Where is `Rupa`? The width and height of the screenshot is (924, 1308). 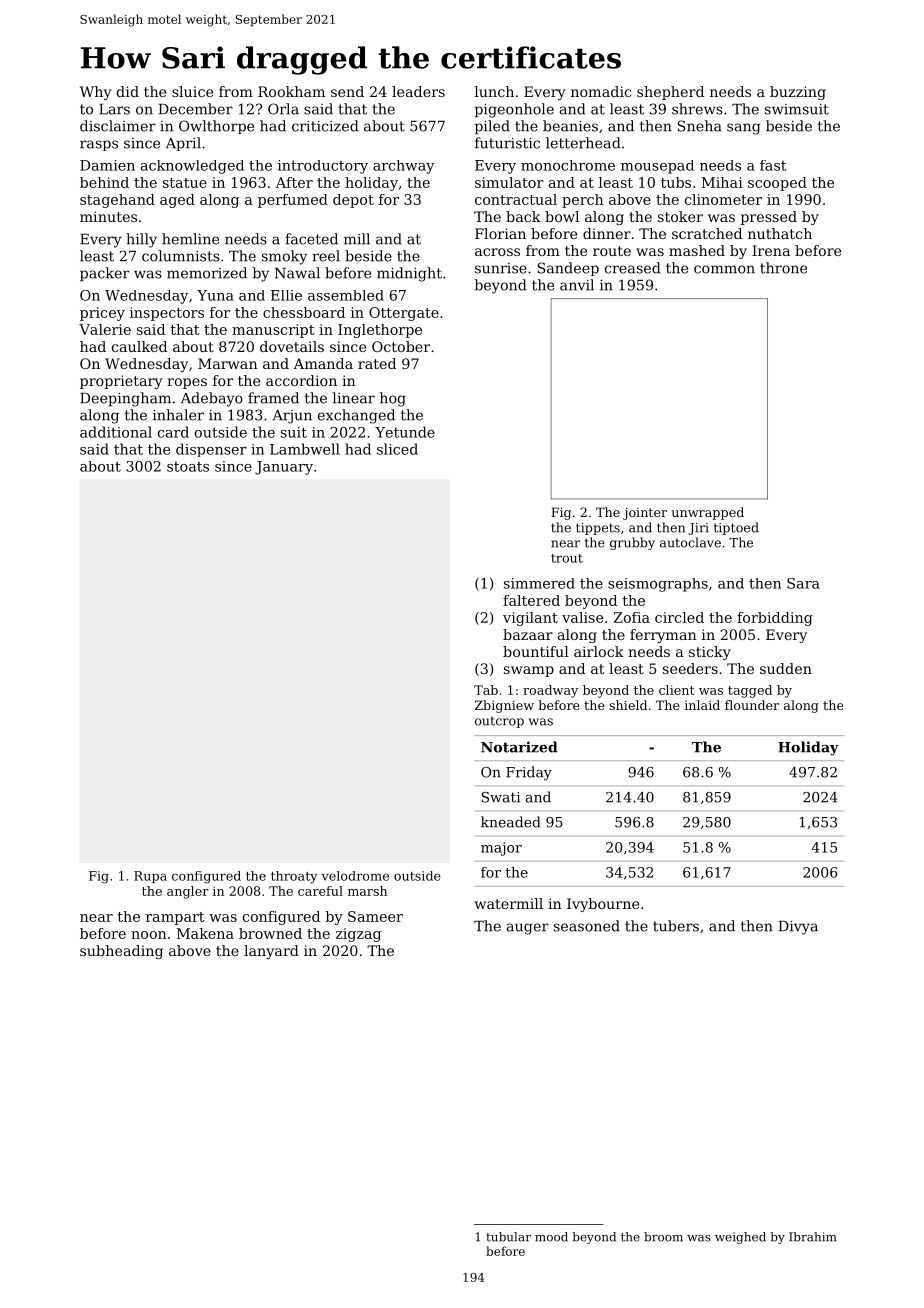 Rupa is located at coordinates (150, 877).
